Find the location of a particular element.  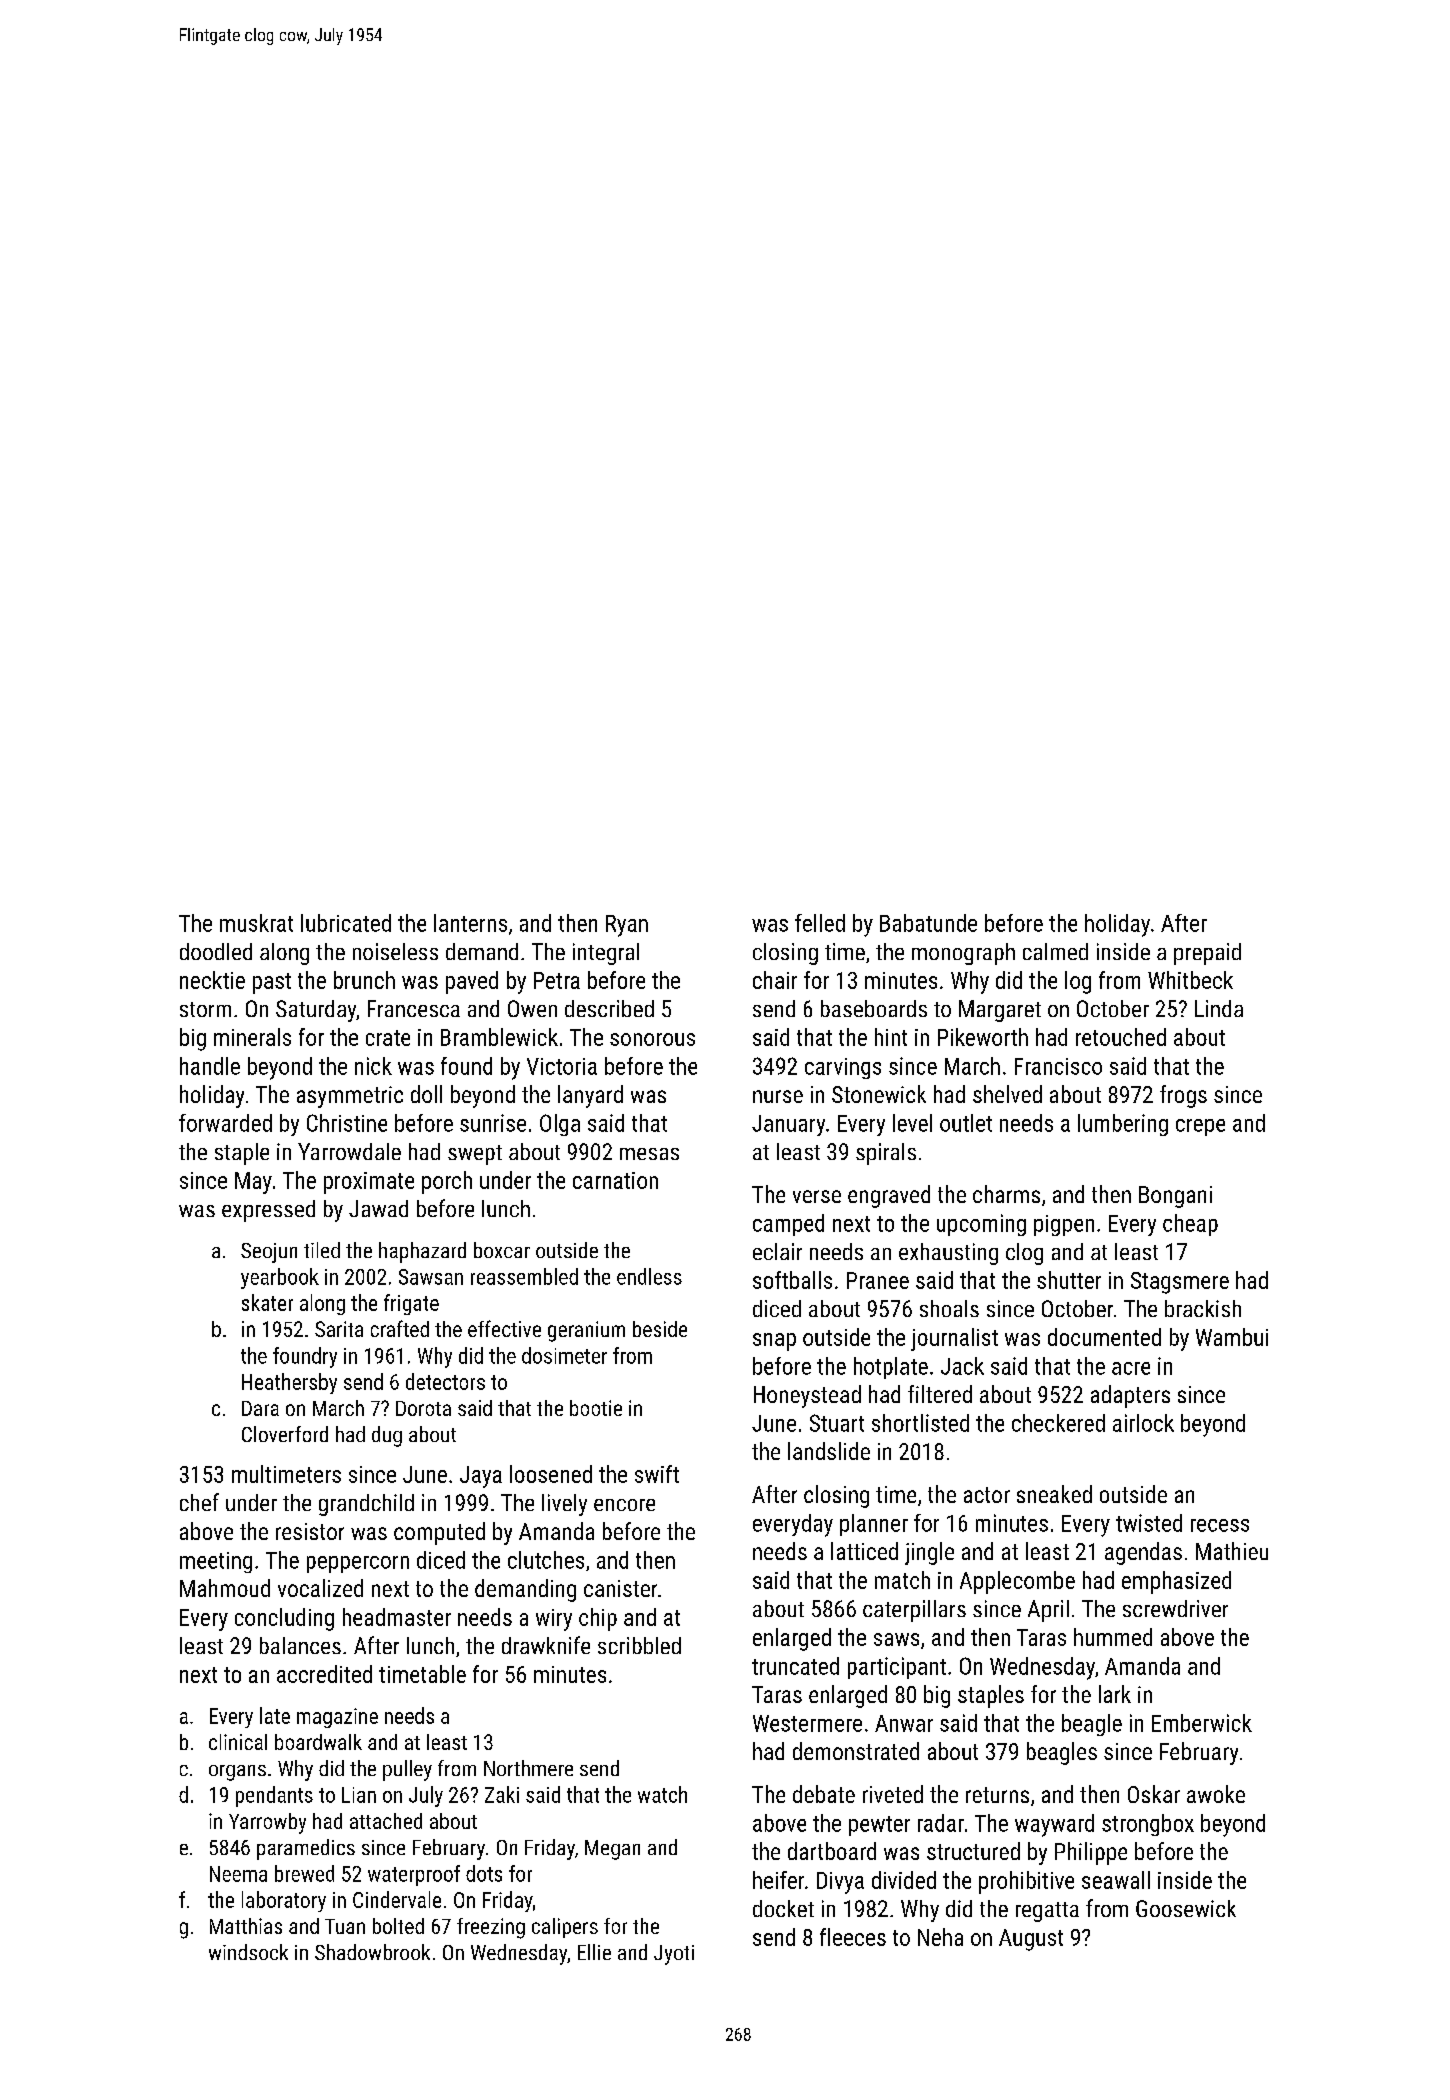

Linda is located at coordinates (1219, 1008).
